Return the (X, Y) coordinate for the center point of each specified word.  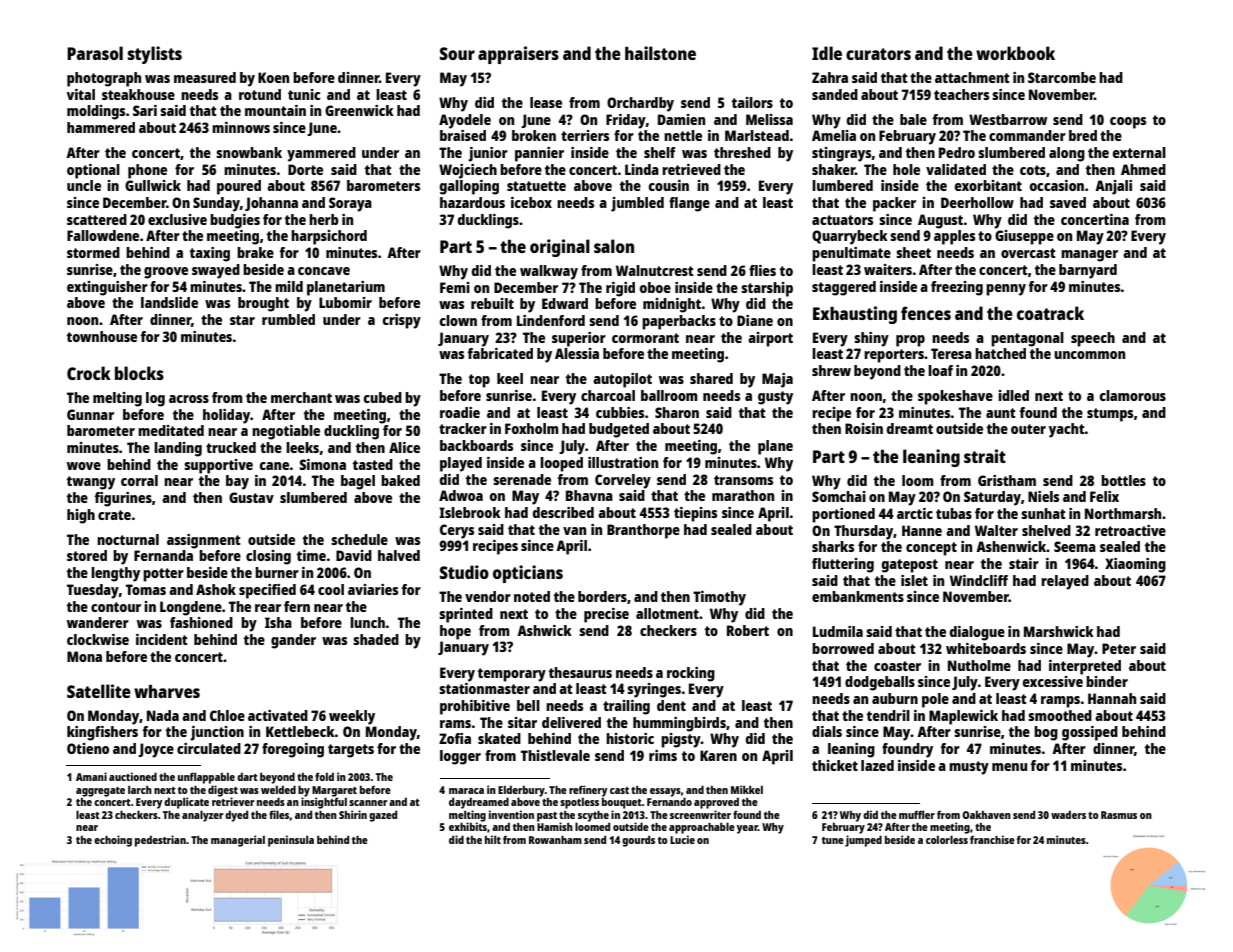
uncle (84, 185)
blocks (139, 373)
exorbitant (988, 185)
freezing (957, 288)
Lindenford (551, 320)
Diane (755, 320)
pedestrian (160, 841)
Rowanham (555, 840)
